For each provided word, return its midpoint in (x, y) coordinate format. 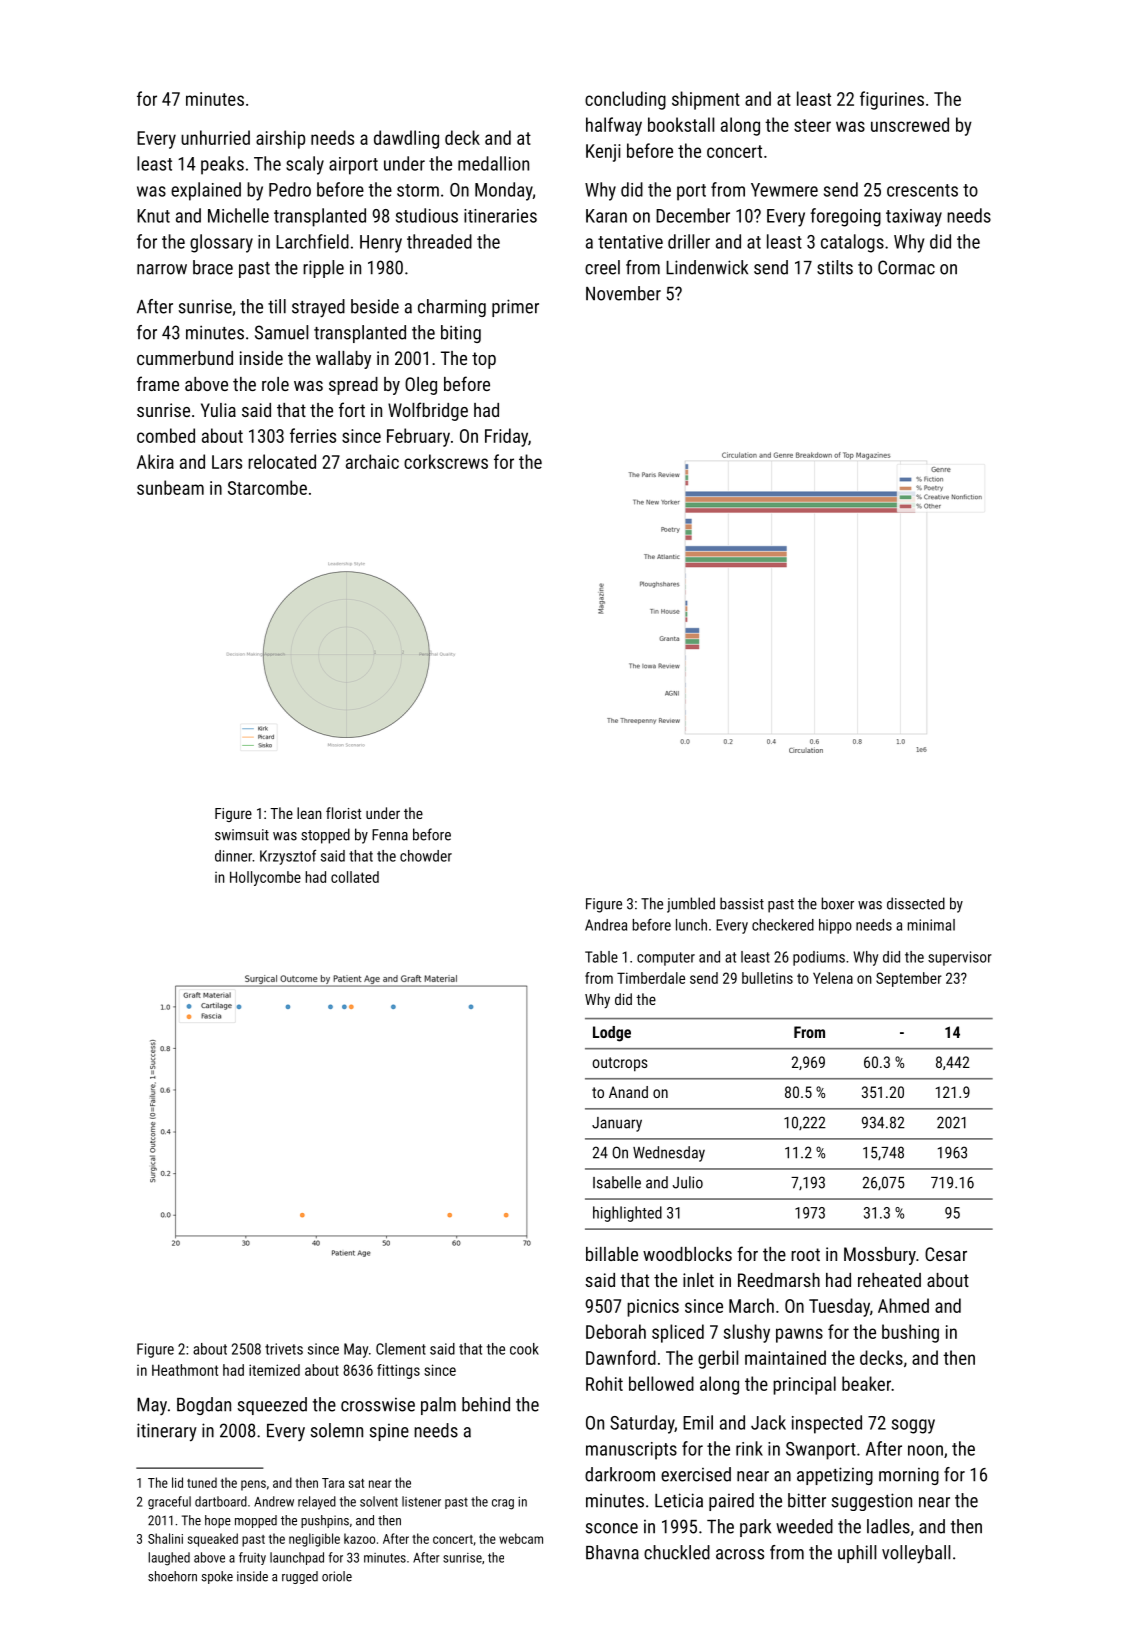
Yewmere (784, 190)
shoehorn (172, 1576)
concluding (625, 100)
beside (375, 306)
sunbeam (170, 487)
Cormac (906, 267)
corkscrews (446, 461)
